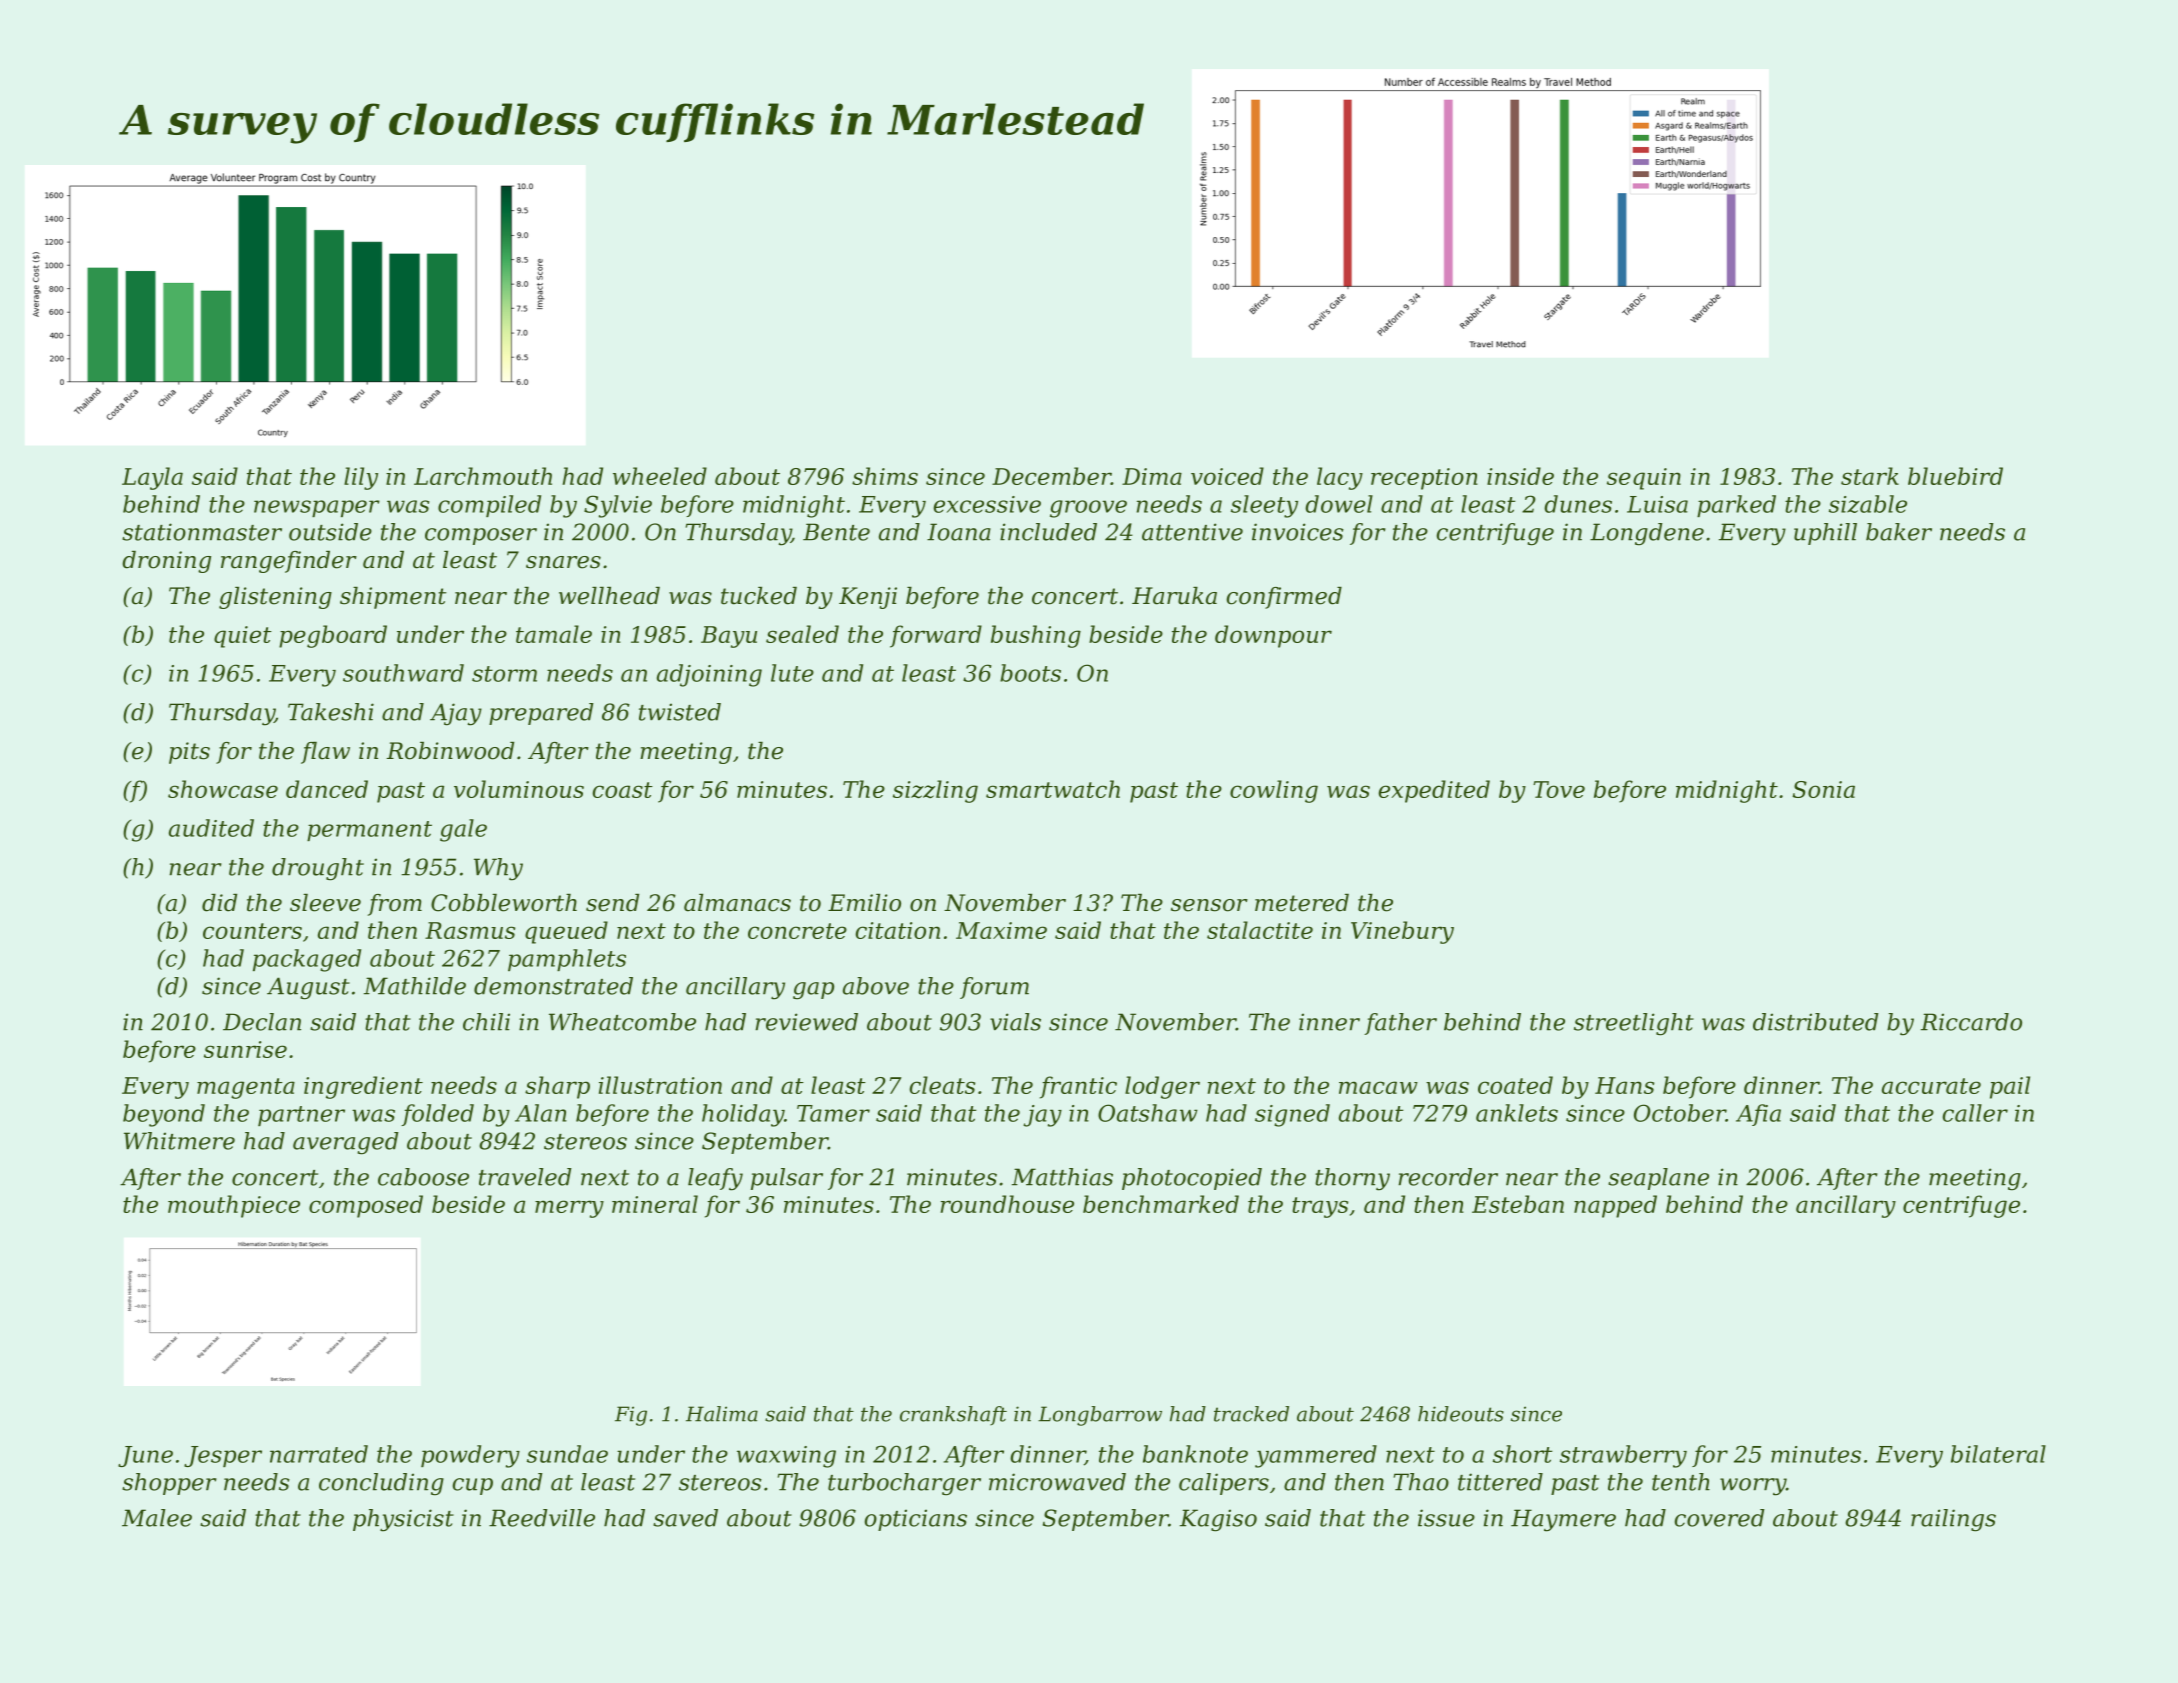 This document has width=2178, height=1683. Describe the element at coordinates (1340, 478) in the document. I see `lacy` at that location.
